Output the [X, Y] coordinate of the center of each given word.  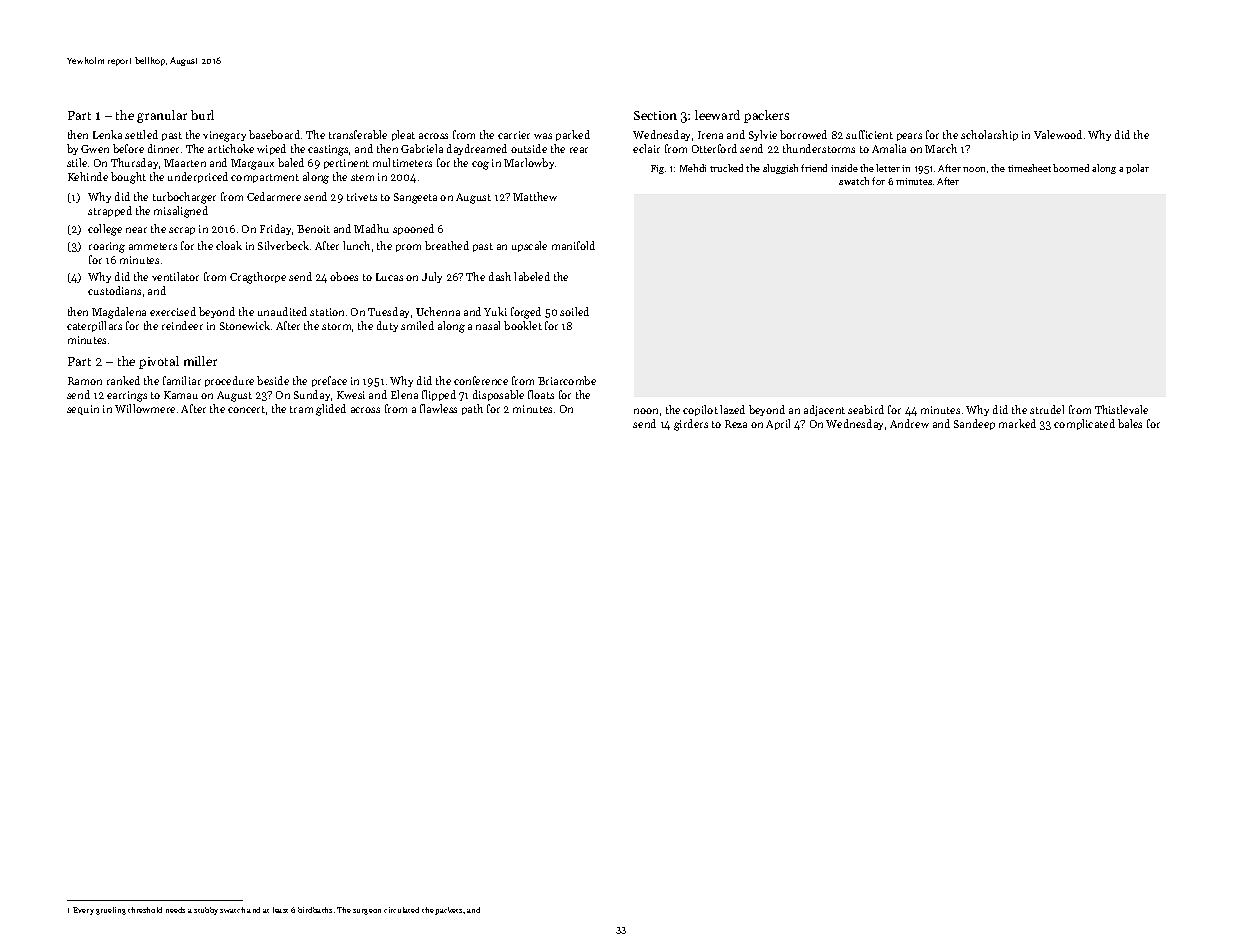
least [280, 910]
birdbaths [315, 910]
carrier [514, 135]
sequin [83, 410]
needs [175, 910]
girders [691, 425]
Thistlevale [1121, 409]
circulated [401, 910]
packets [448, 911]
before [128, 148]
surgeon [367, 912]
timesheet [1029, 168]
